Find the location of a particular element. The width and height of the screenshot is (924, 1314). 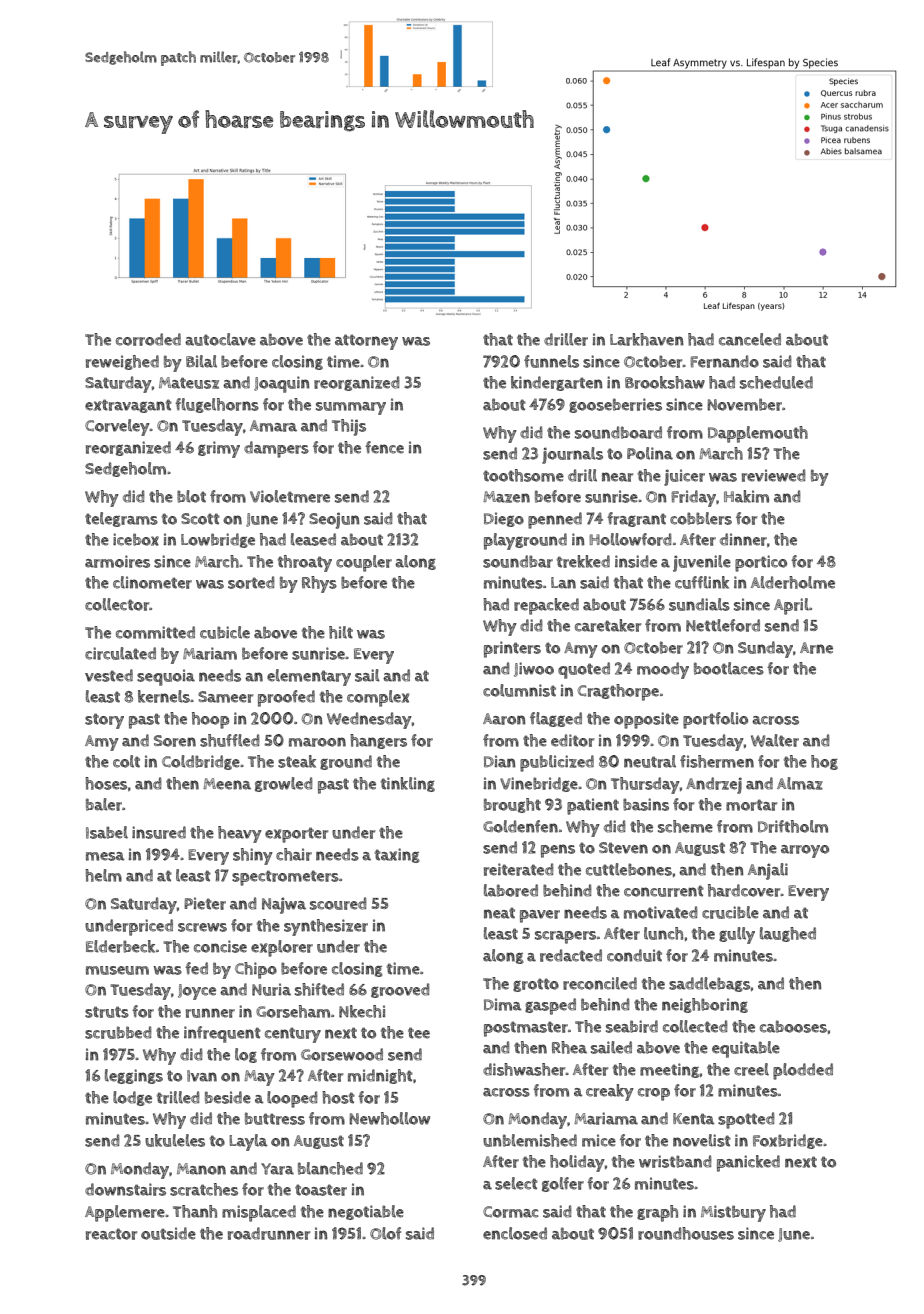

fence is located at coordinates (384, 447).
